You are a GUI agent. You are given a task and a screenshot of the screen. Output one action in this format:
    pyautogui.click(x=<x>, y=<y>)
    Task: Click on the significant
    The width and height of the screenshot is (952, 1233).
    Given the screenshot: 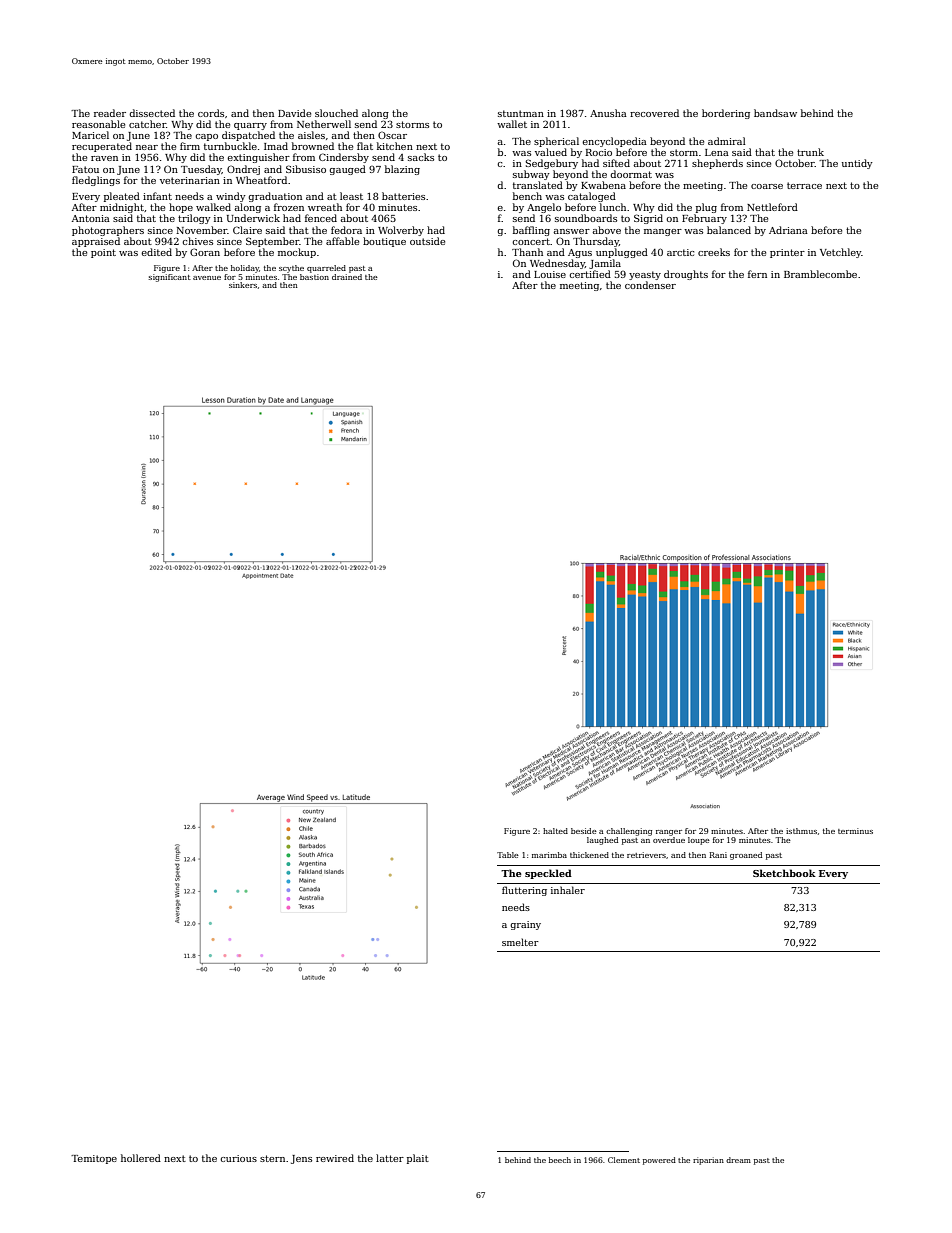 What is the action you would take?
    pyautogui.click(x=170, y=278)
